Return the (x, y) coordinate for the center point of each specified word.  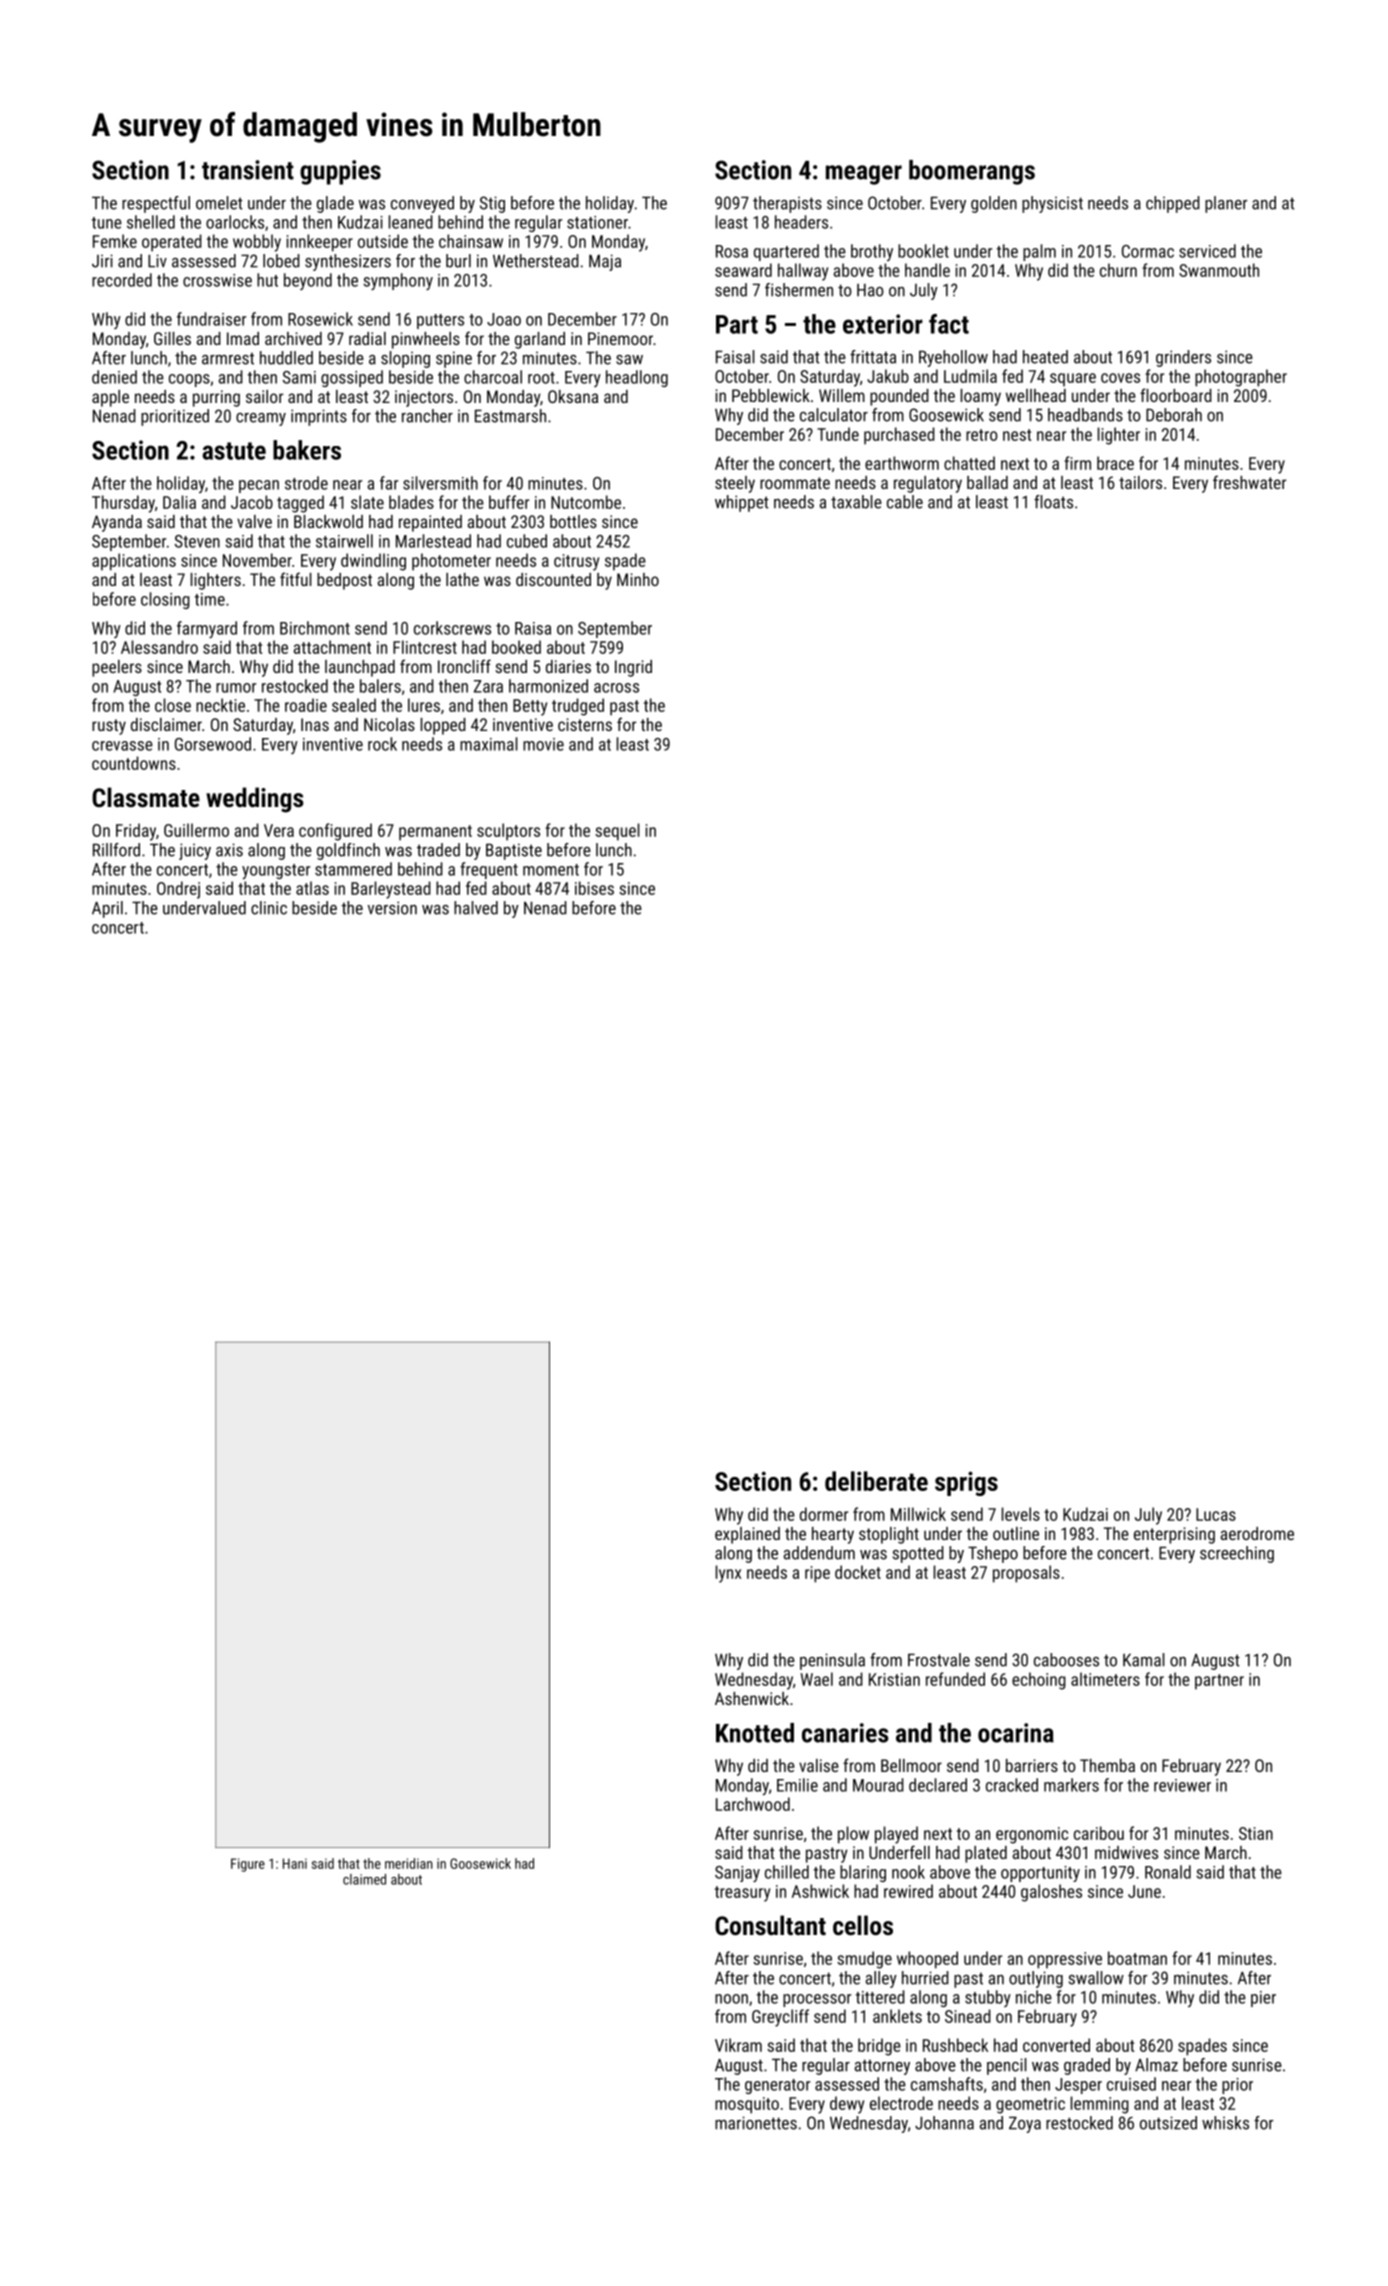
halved (476, 908)
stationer (597, 222)
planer (1226, 204)
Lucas (1216, 1514)
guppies (340, 172)
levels (1021, 1514)
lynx (728, 1574)
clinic (269, 908)
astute (234, 451)
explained (747, 1535)
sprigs (966, 1483)
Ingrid (633, 668)
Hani (295, 1863)
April (107, 909)
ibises (594, 888)
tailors (1140, 482)
